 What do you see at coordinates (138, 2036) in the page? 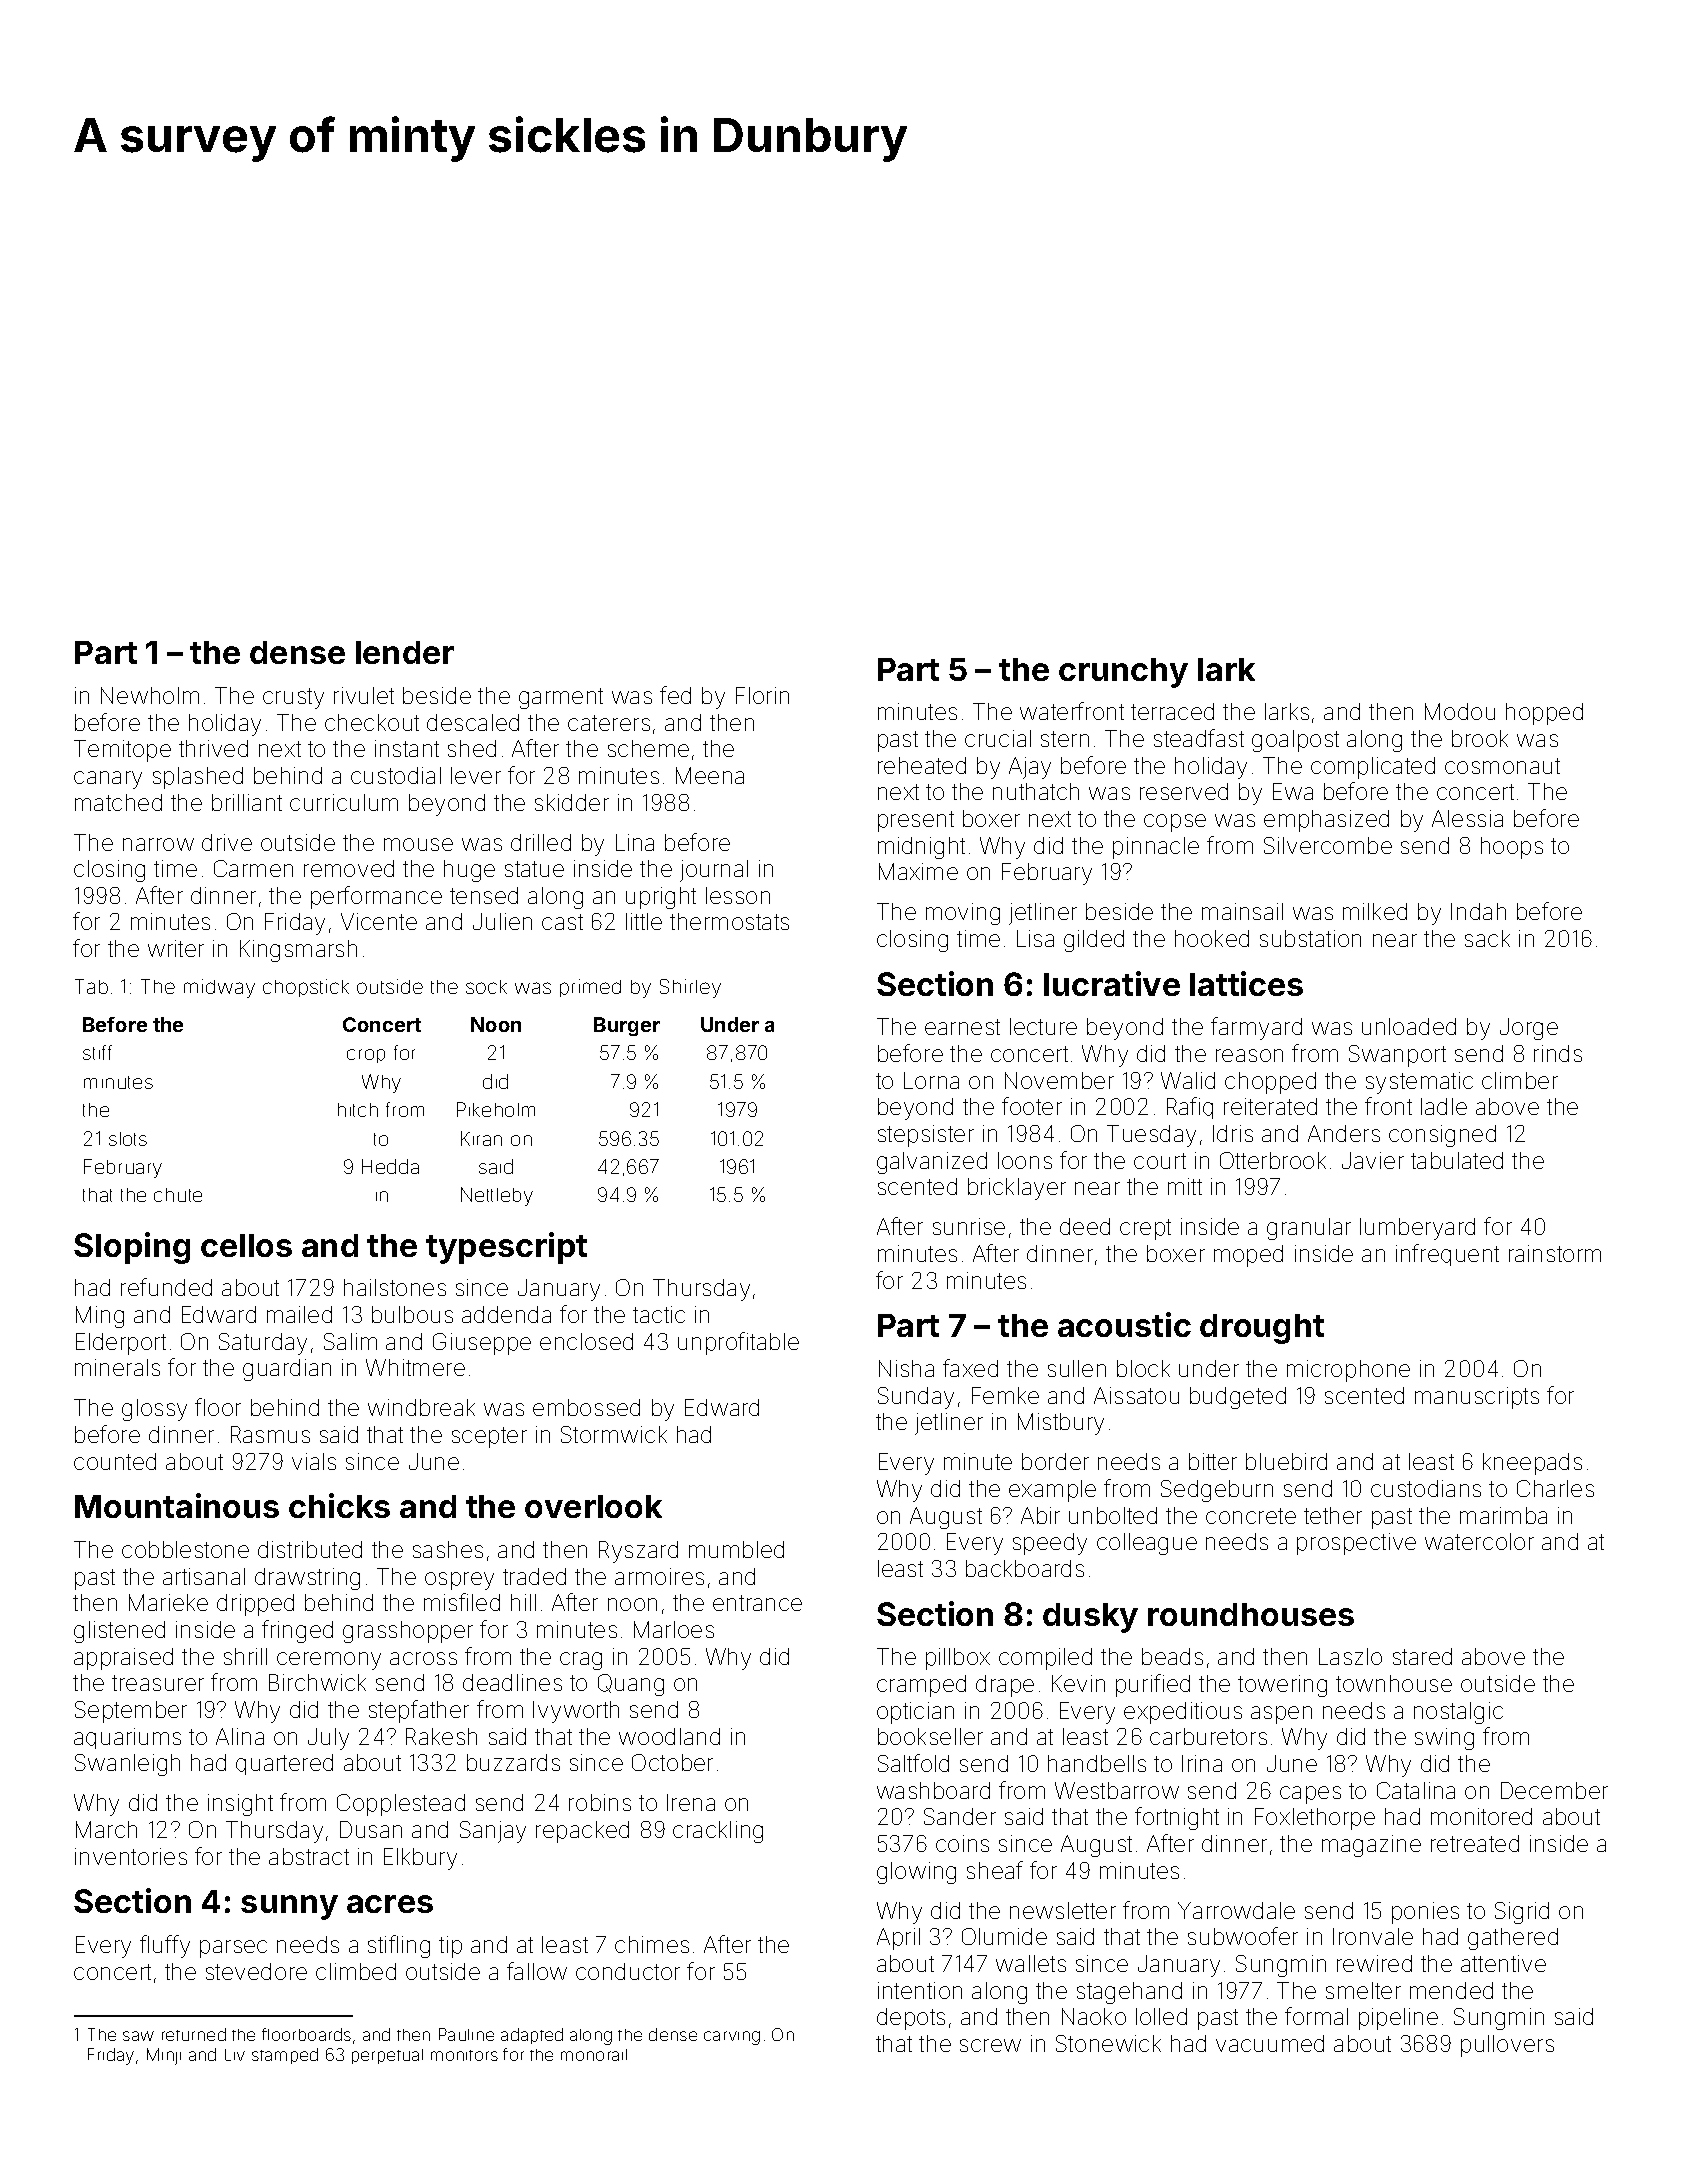
I see `saw` at bounding box center [138, 2036].
